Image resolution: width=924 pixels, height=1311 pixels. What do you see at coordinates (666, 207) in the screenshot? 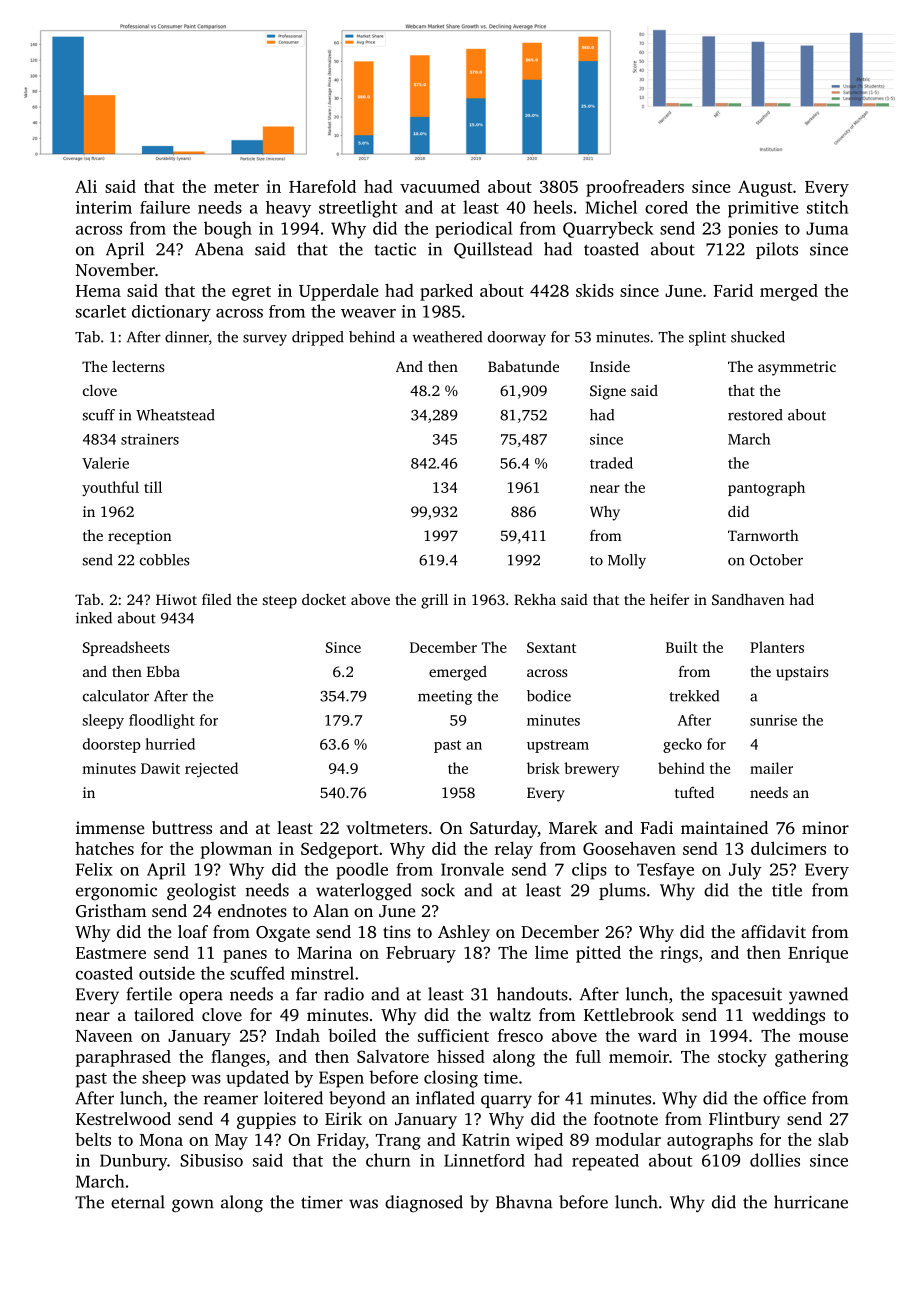
I see `cored` at bounding box center [666, 207].
